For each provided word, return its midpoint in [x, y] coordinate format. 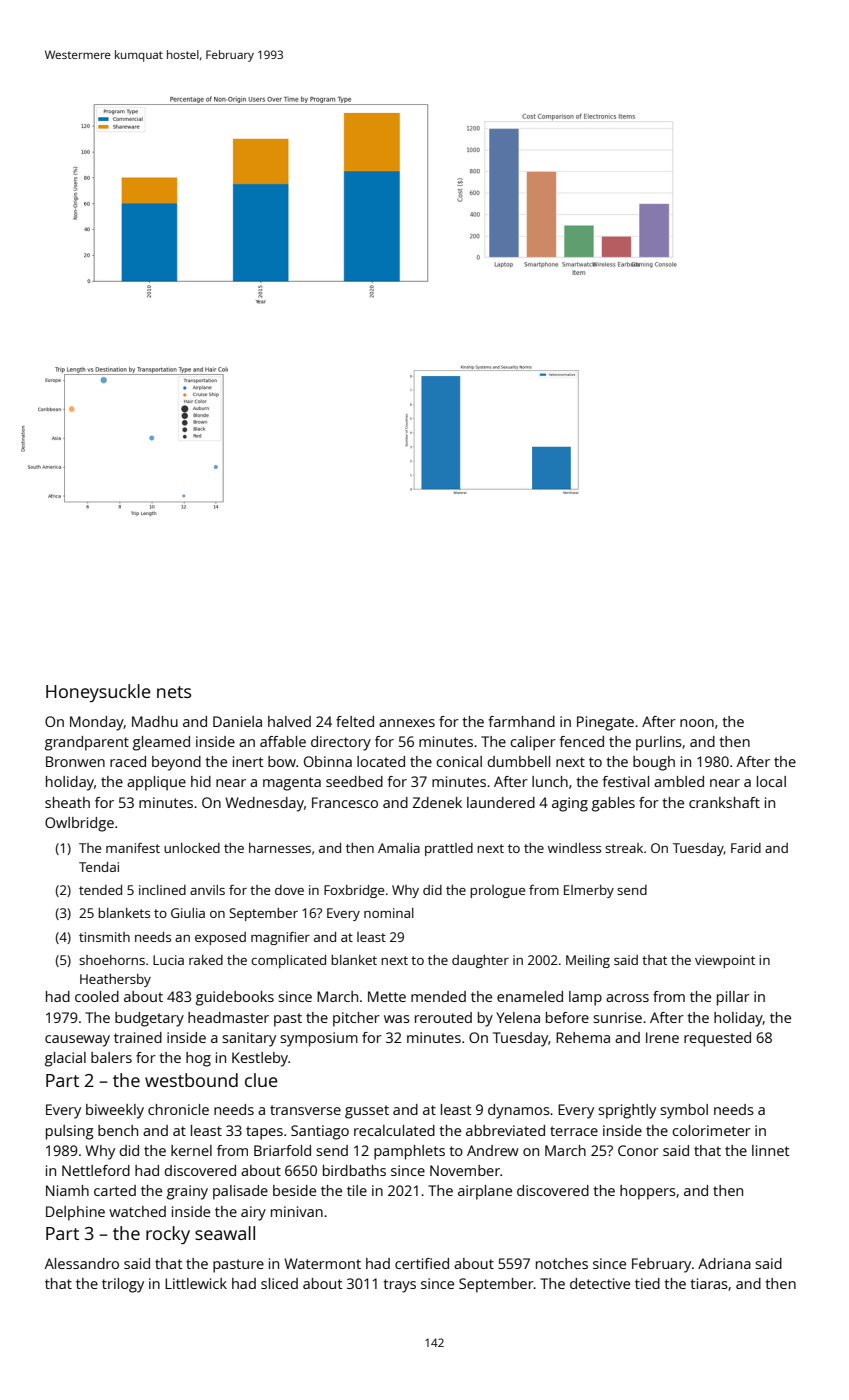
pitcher [356, 1019]
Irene [662, 1037]
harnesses [280, 848]
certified [422, 1263]
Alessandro [82, 1263]
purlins [659, 743]
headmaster [228, 1017]
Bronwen [75, 761]
